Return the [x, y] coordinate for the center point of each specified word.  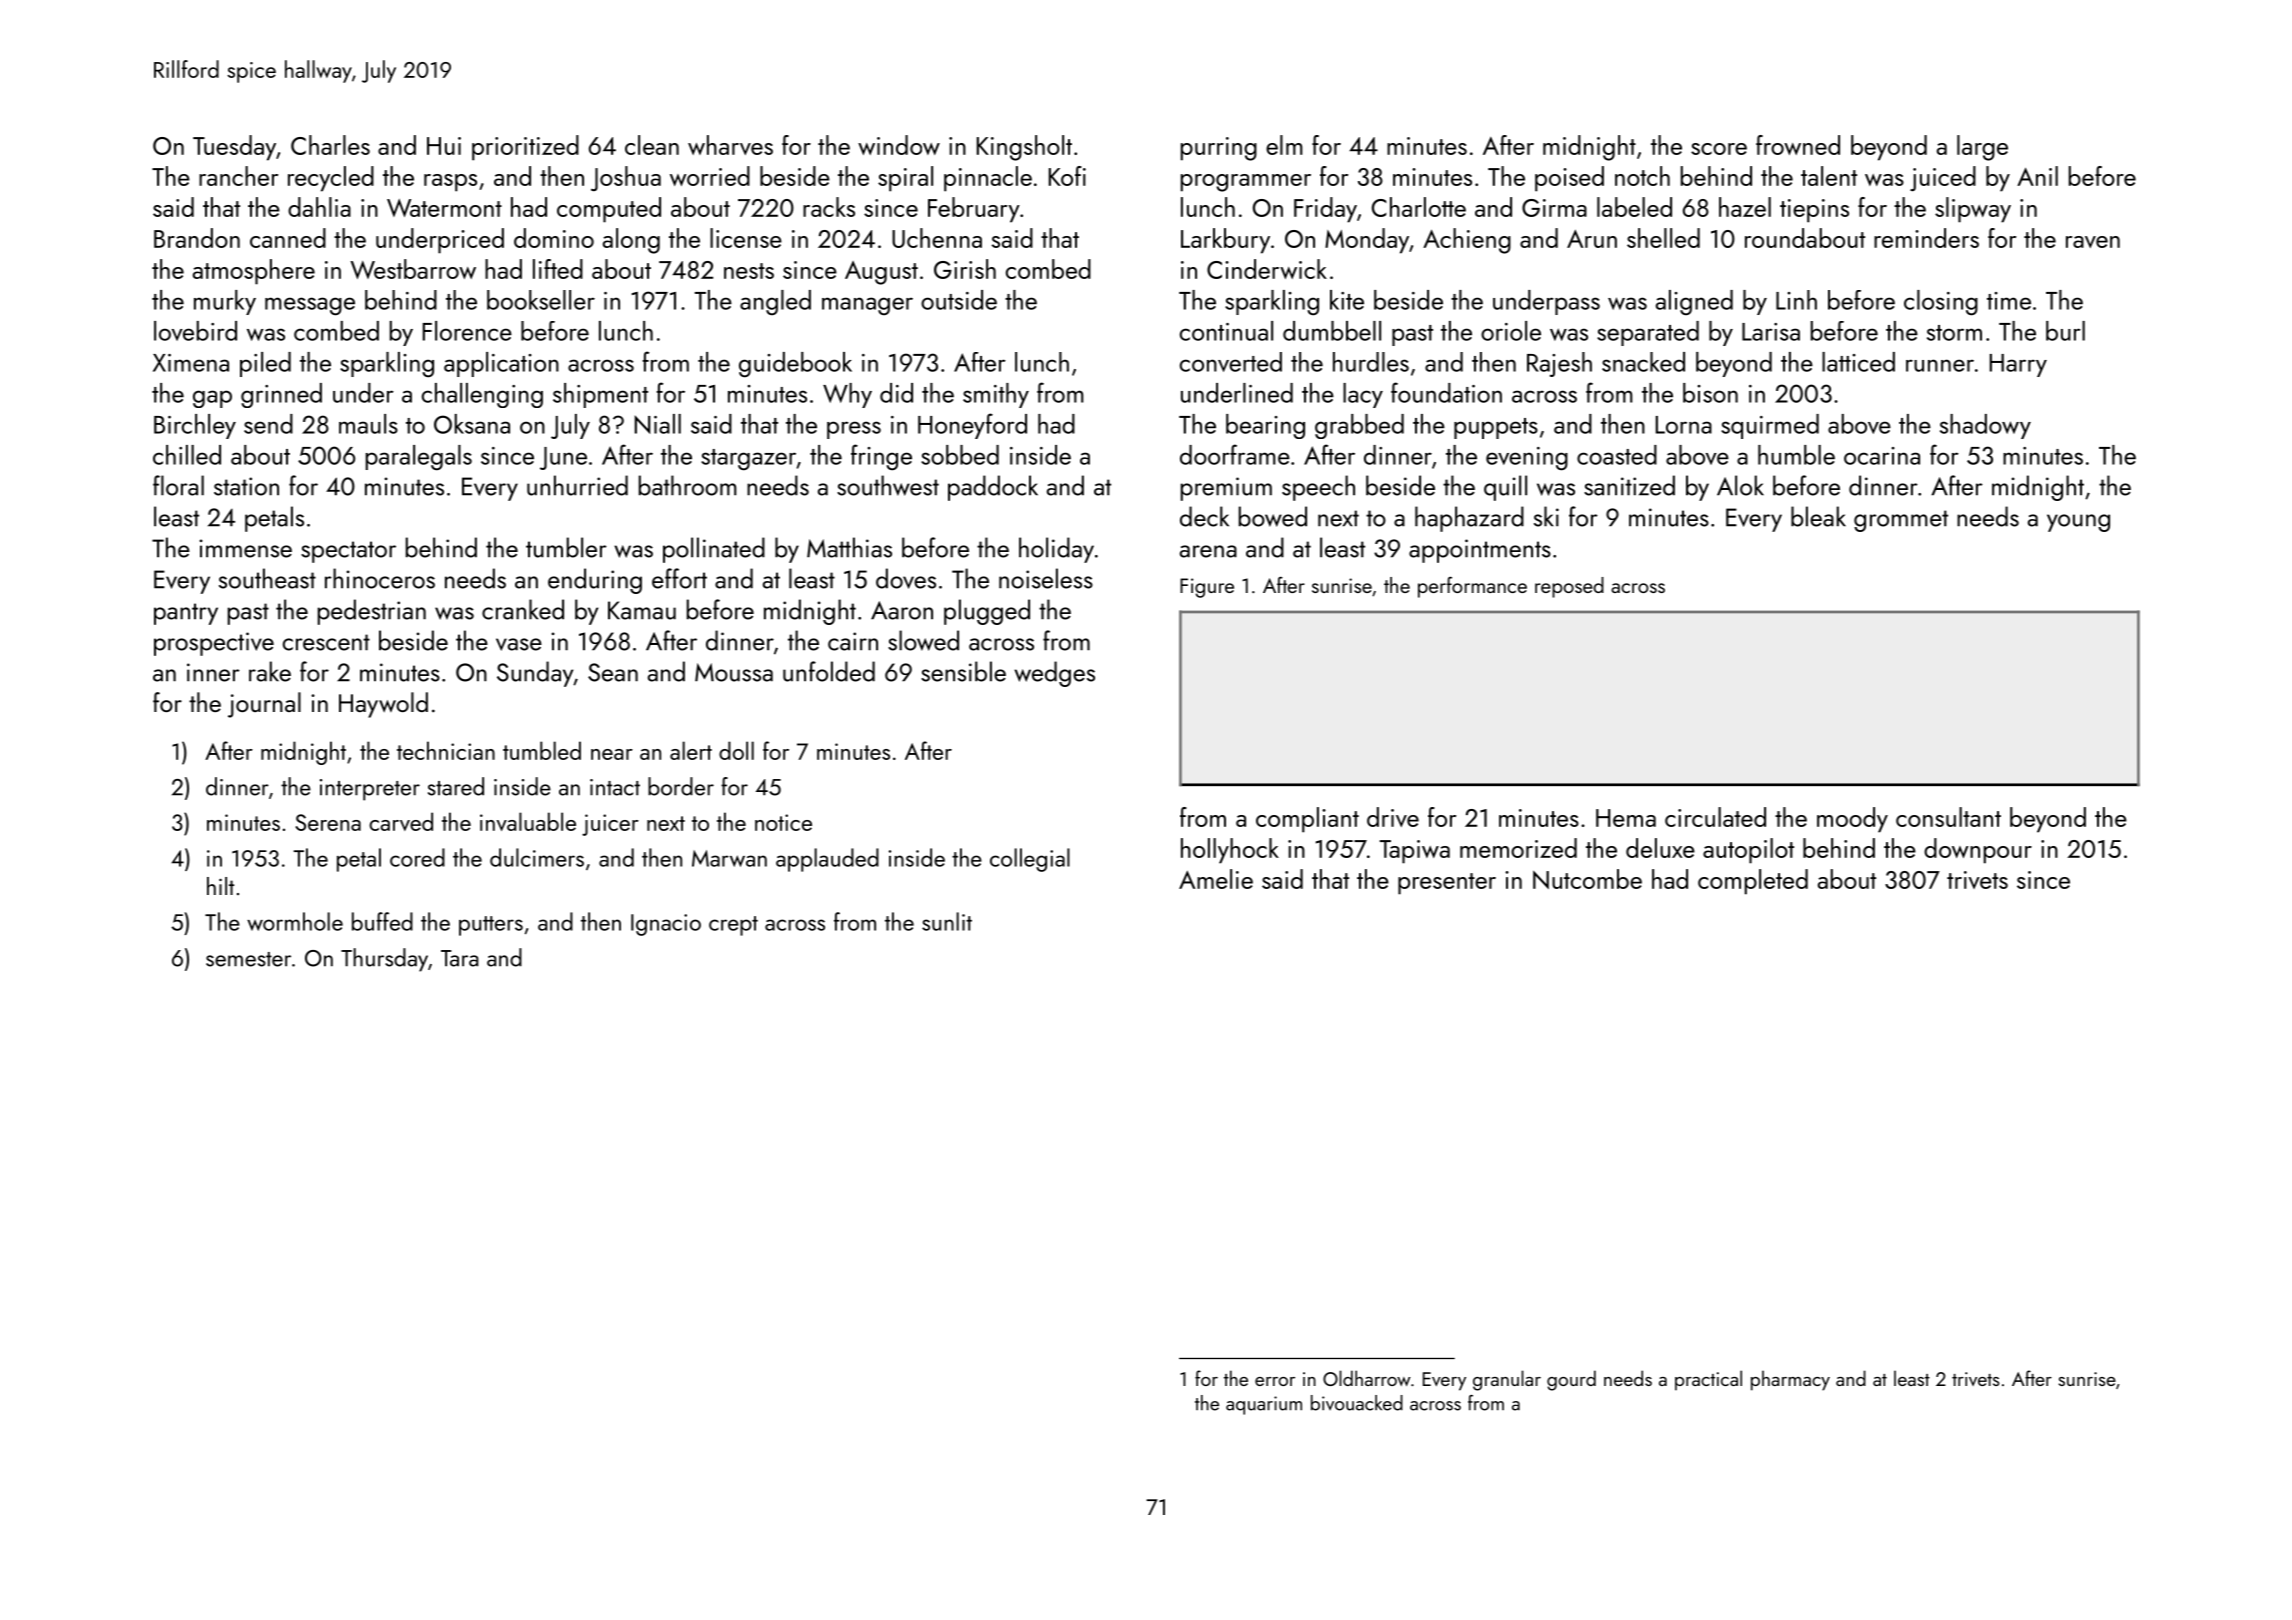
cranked [523, 609]
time [2009, 301]
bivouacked [1357, 1403]
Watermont [444, 208]
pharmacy [1790, 1381]
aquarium [1264, 1405]
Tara [460, 958]
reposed [1569, 587]
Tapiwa [1414, 852]
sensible [963, 671]
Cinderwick [1267, 269]
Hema [1626, 818]
